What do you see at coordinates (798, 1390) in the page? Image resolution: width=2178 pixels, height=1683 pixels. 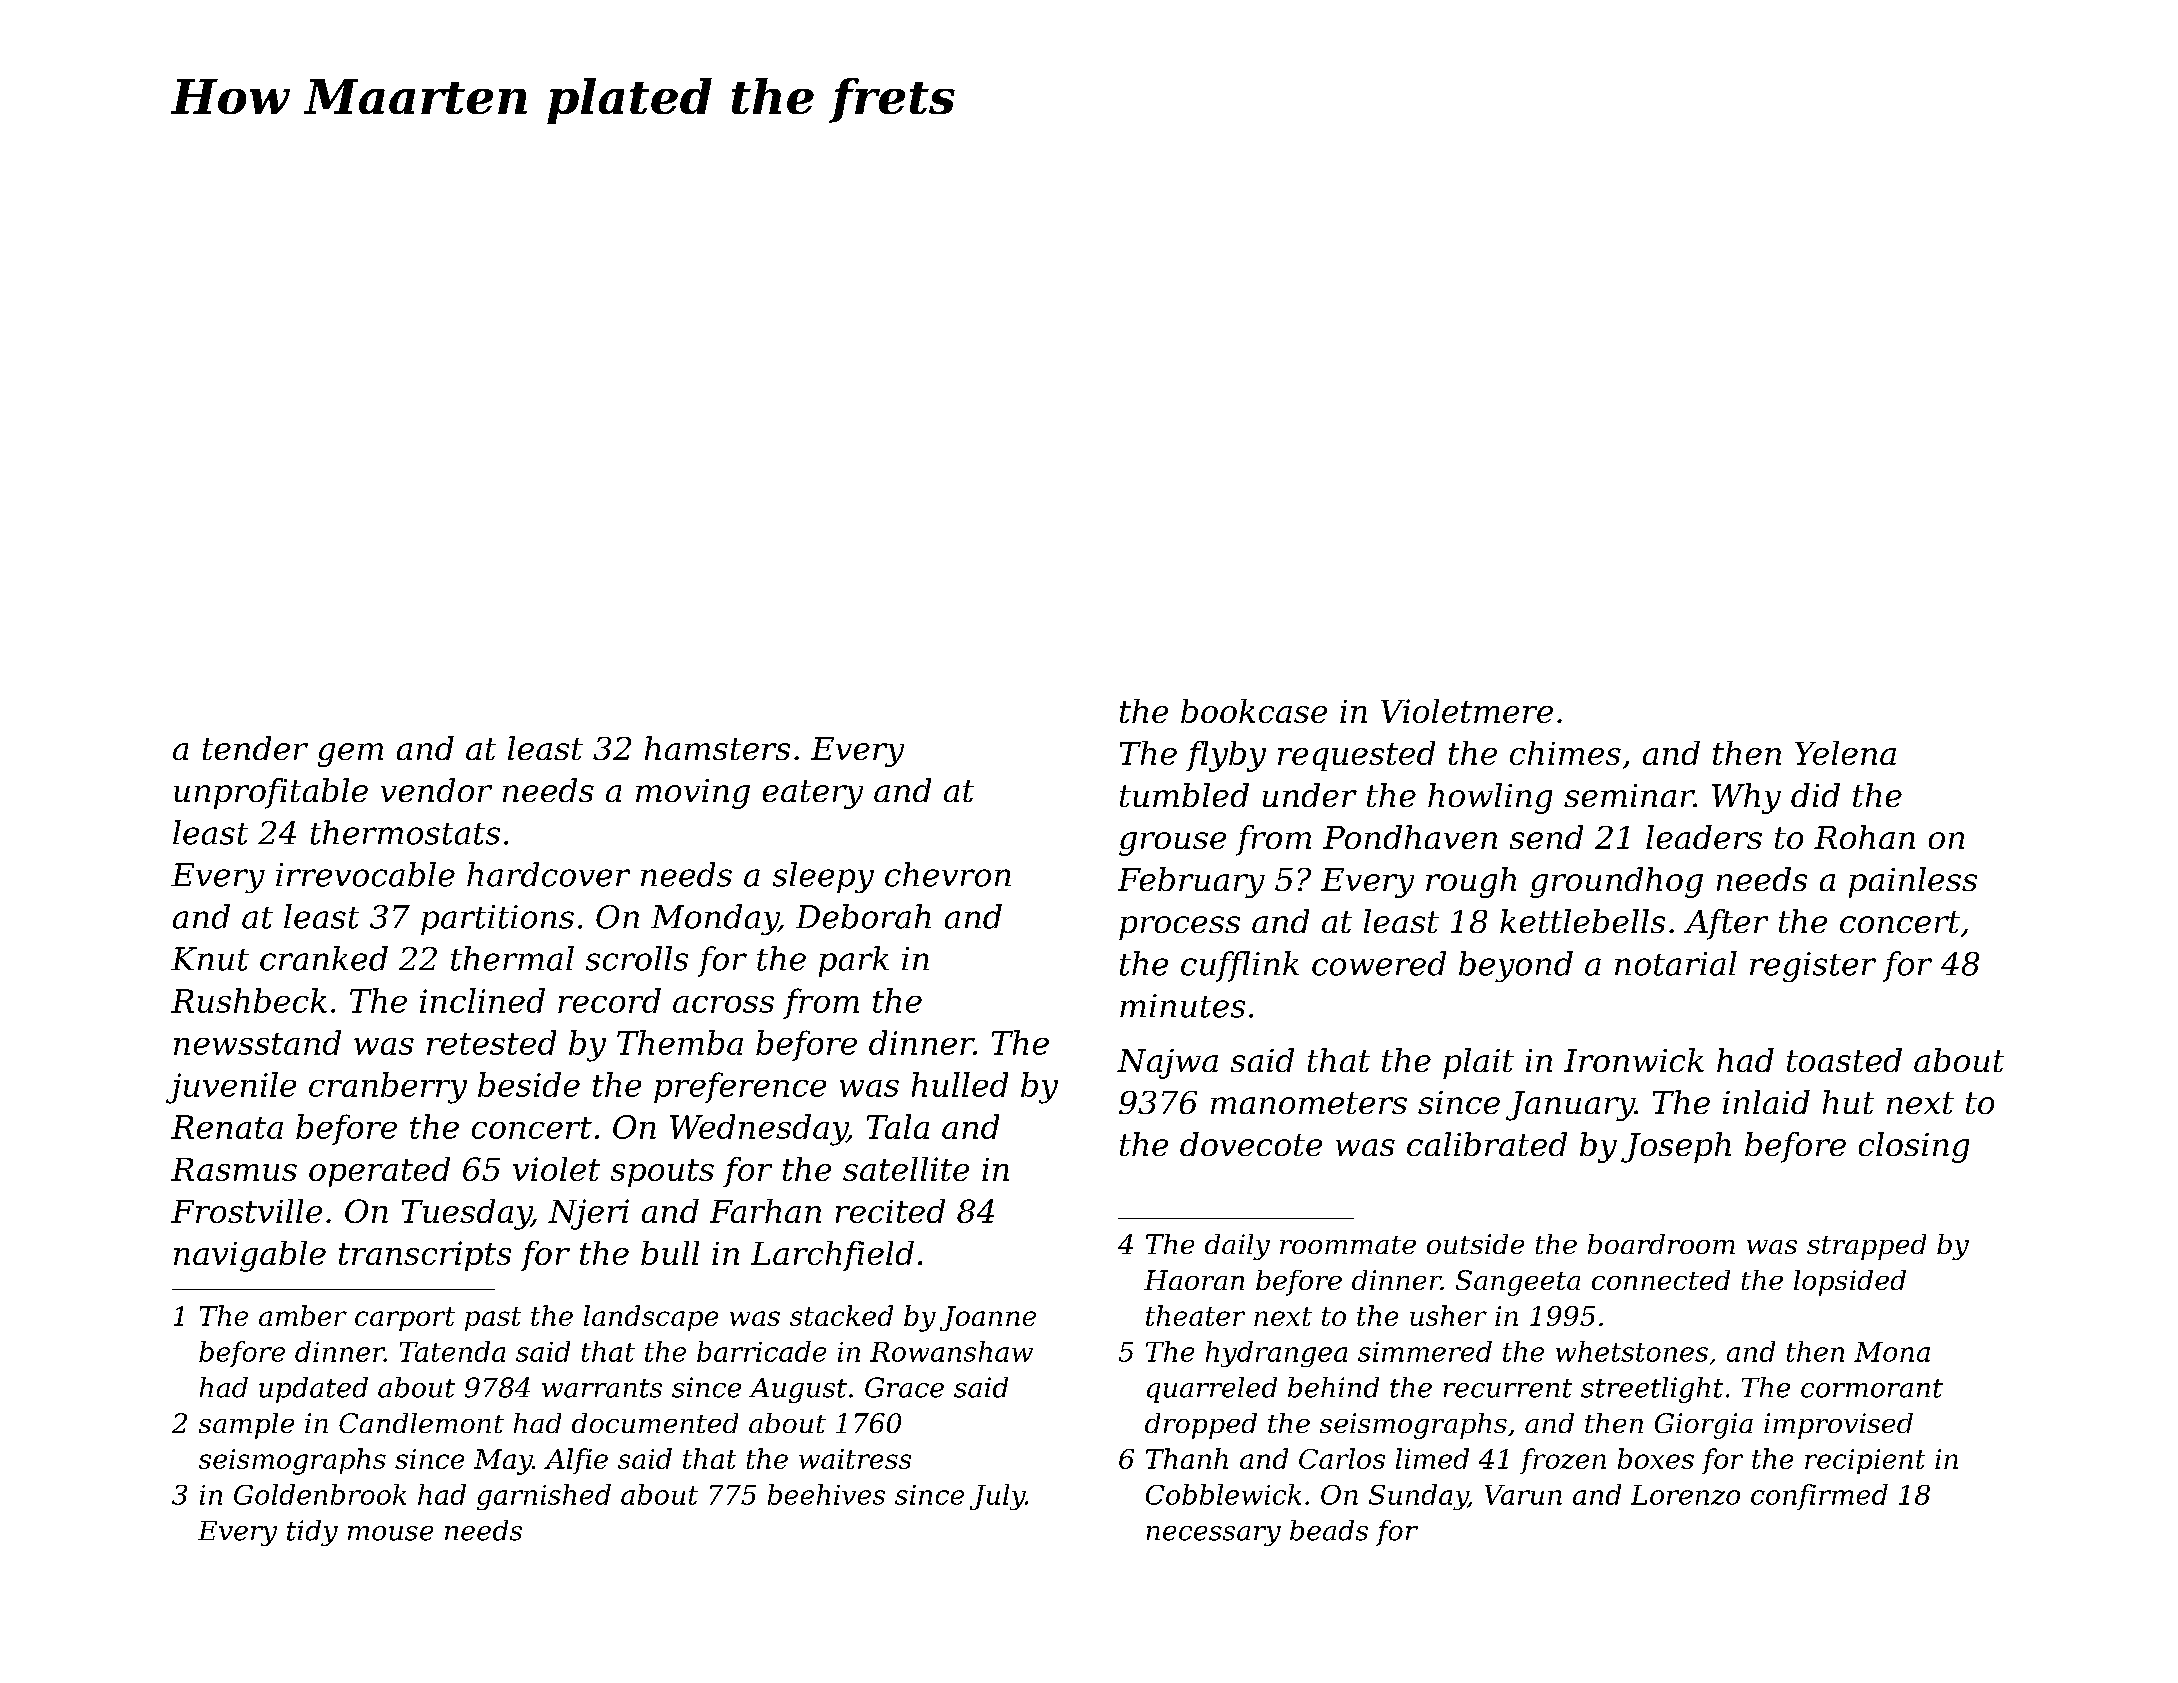 I see `August` at bounding box center [798, 1390].
